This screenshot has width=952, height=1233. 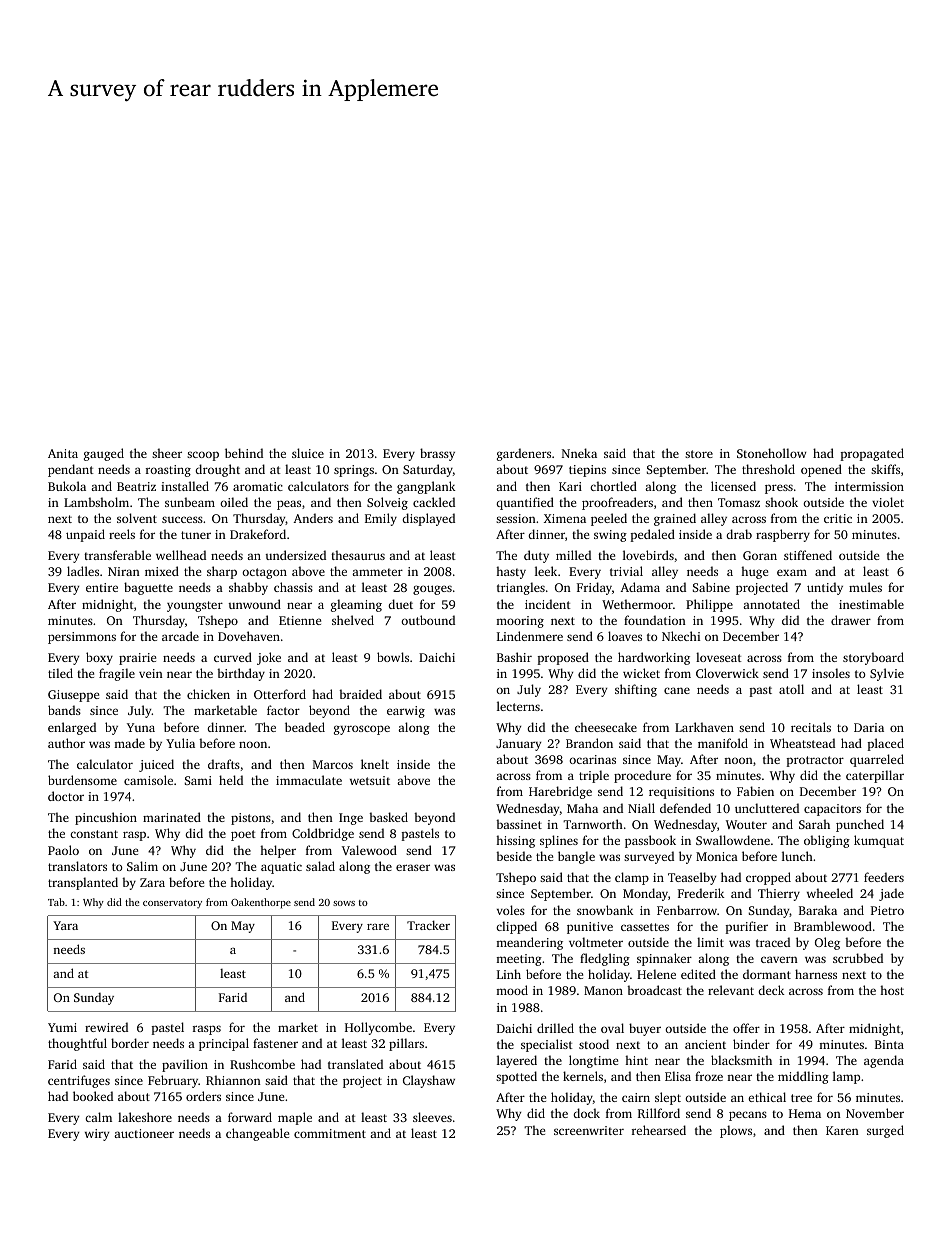 What do you see at coordinates (65, 925) in the screenshot?
I see `Yara` at bounding box center [65, 925].
